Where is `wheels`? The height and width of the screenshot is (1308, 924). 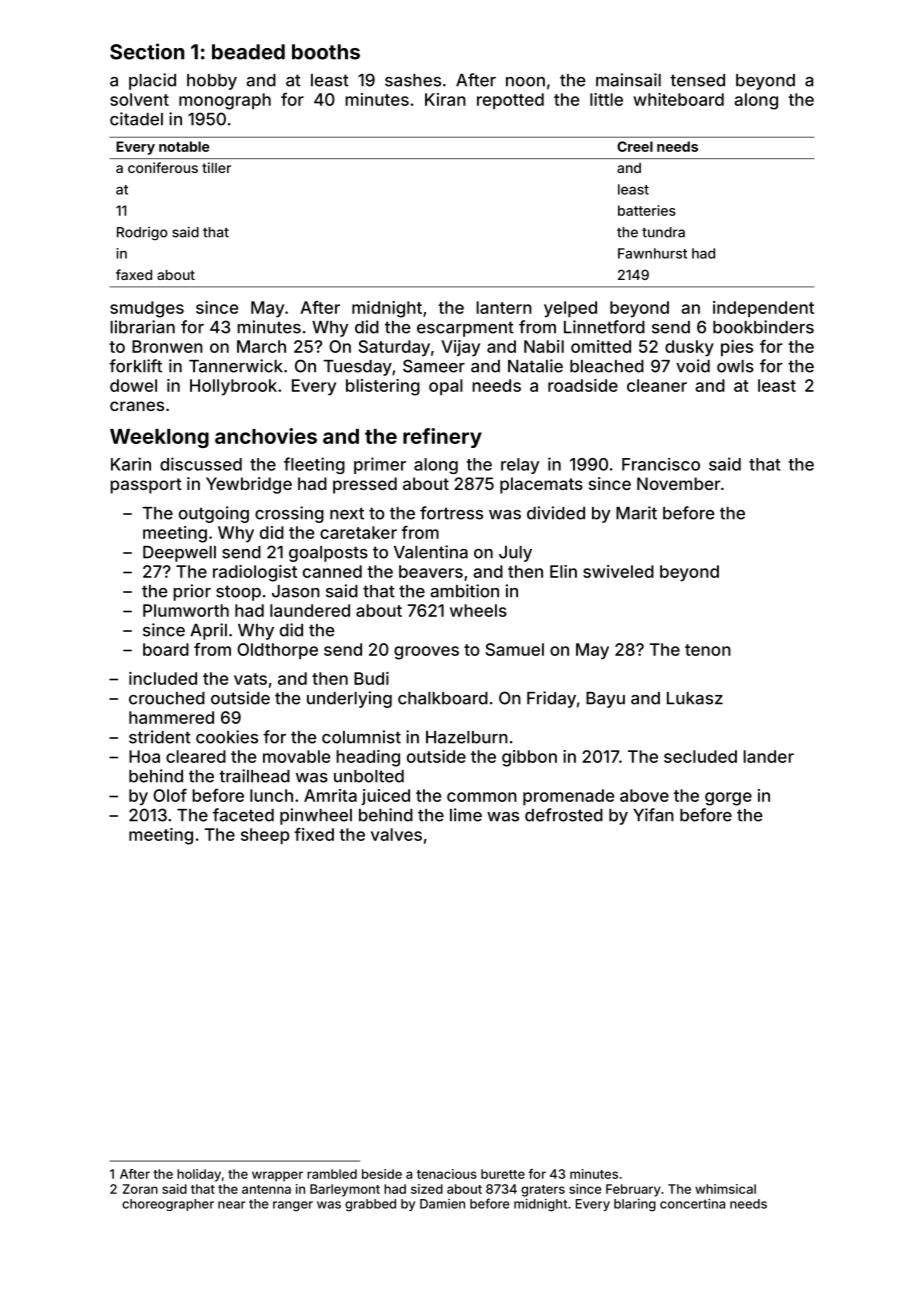 wheels is located at coordinates (478, 610).
